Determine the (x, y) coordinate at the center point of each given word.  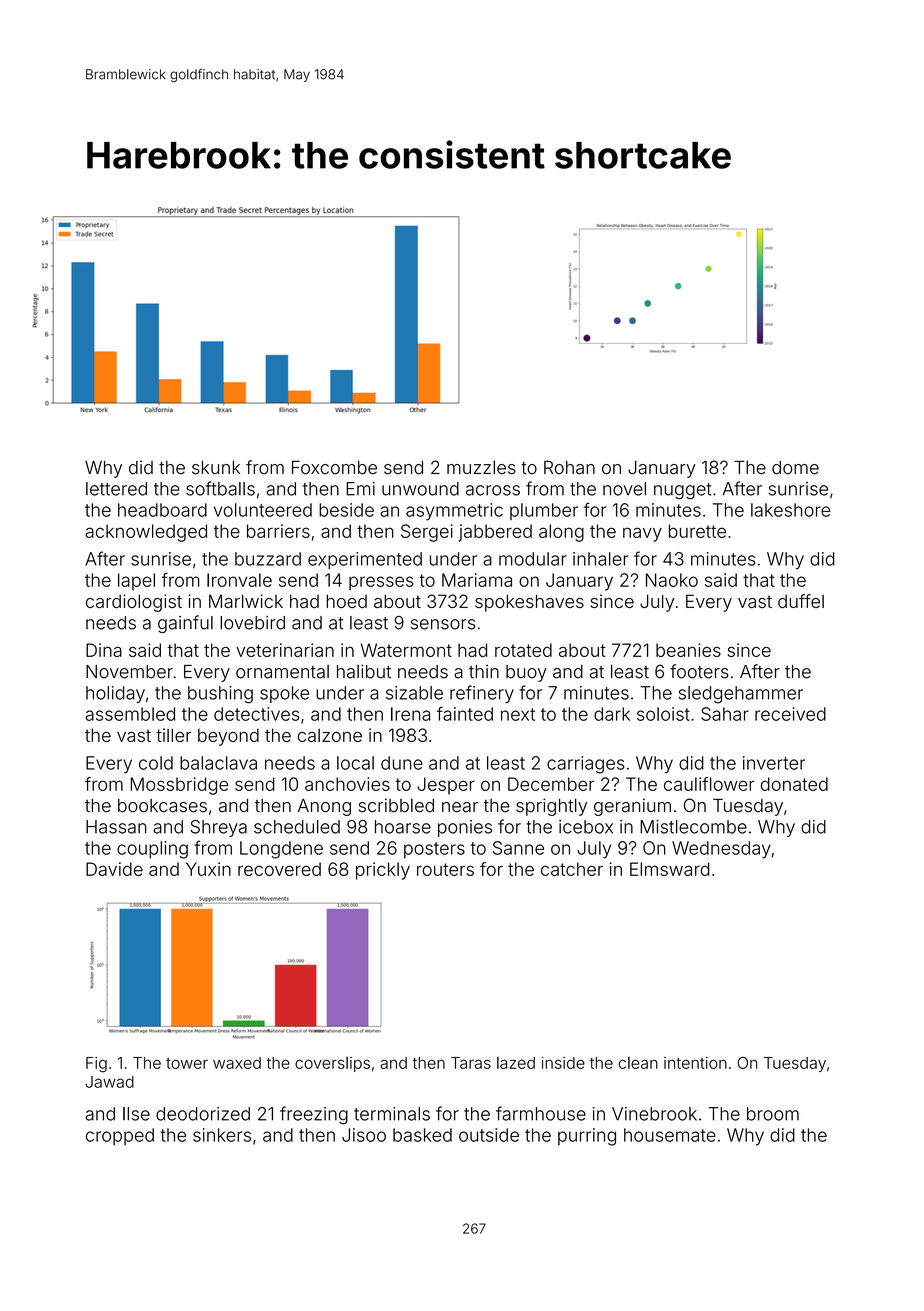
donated (794, 784)
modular (533, 559)
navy (642, 534)
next (518, 714)
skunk (216, 468)
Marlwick (246, 601)
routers (445, 869)
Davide (114, 869)
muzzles (481, 467)
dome (795, 468)
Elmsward (670, 869)
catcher (572, 869)
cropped (120, 1136)
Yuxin (208, 869)
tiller (173, 735)
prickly (383, 871)
